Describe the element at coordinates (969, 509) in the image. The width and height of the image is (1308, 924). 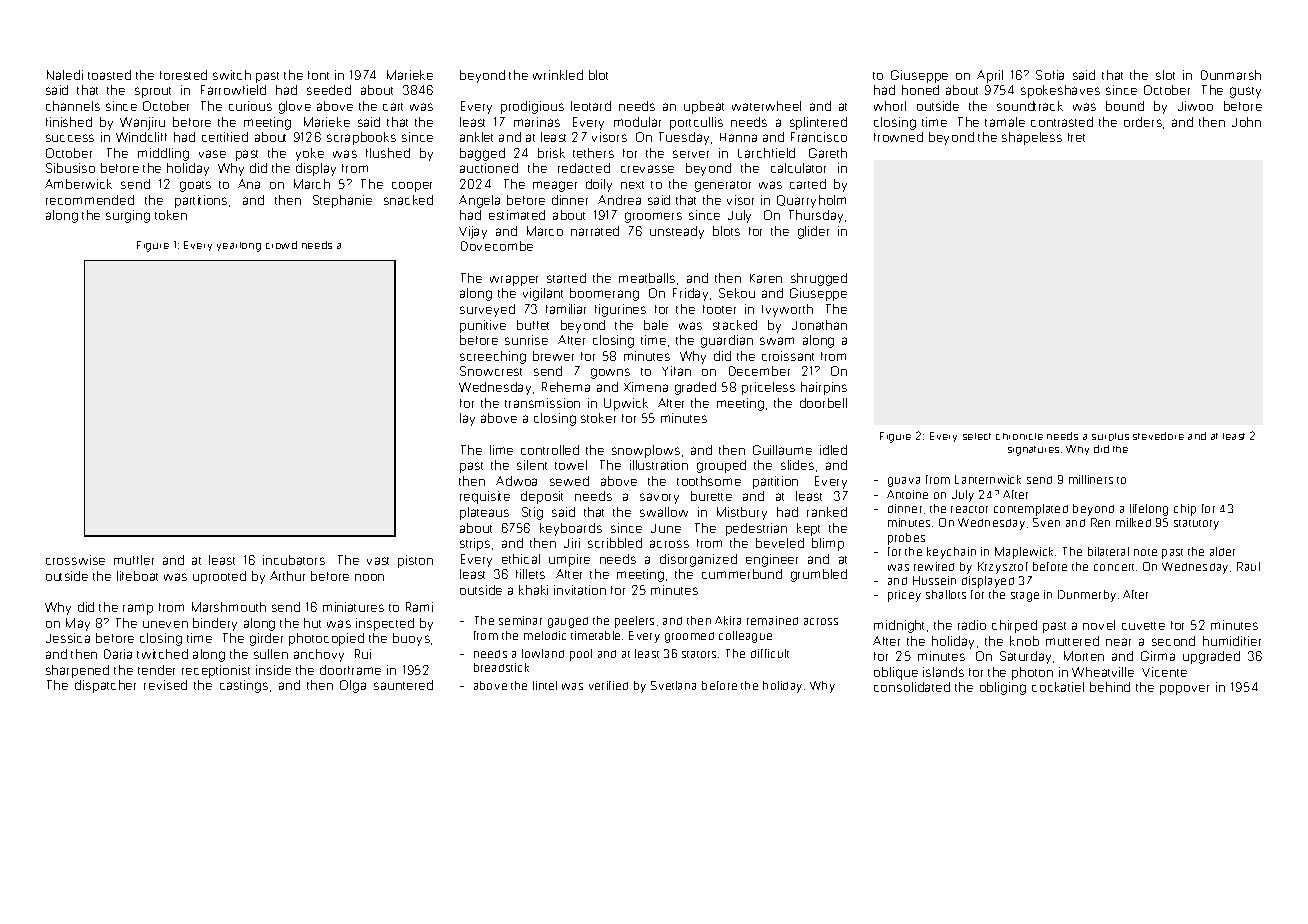
I see `reactor` at that location.
